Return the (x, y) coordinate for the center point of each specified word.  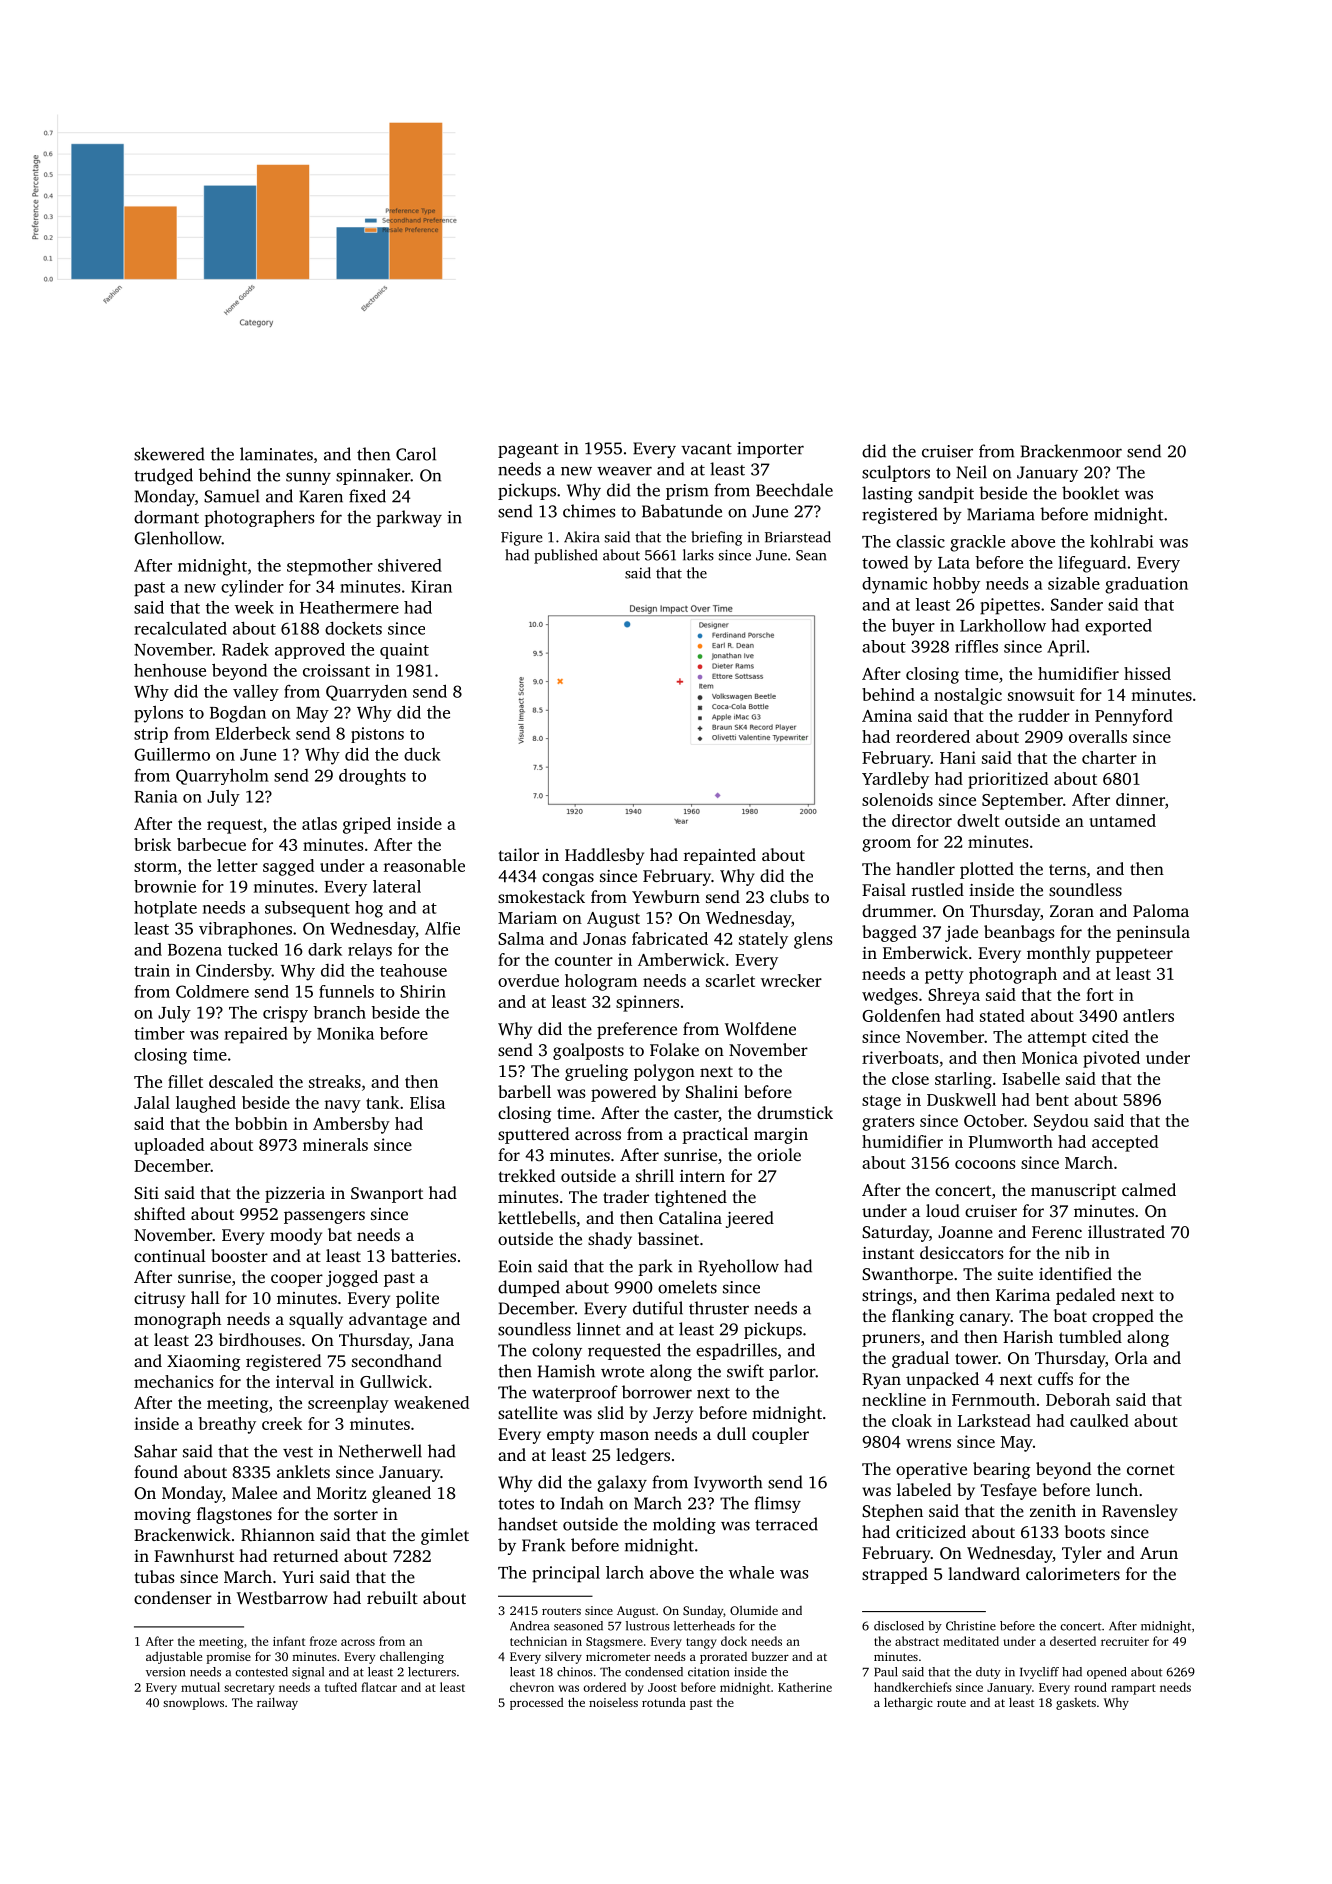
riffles (976, 646)
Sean (811, 555)
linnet (599, 1329)
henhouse (170, 670)
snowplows (193, 1704)
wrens (928, 1443)
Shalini (712, 1091)
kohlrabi (1121, 541)
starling (963, 1080)
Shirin (423, 991)
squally (316, 1320)
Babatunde (682, 511)
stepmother (330, 567)
